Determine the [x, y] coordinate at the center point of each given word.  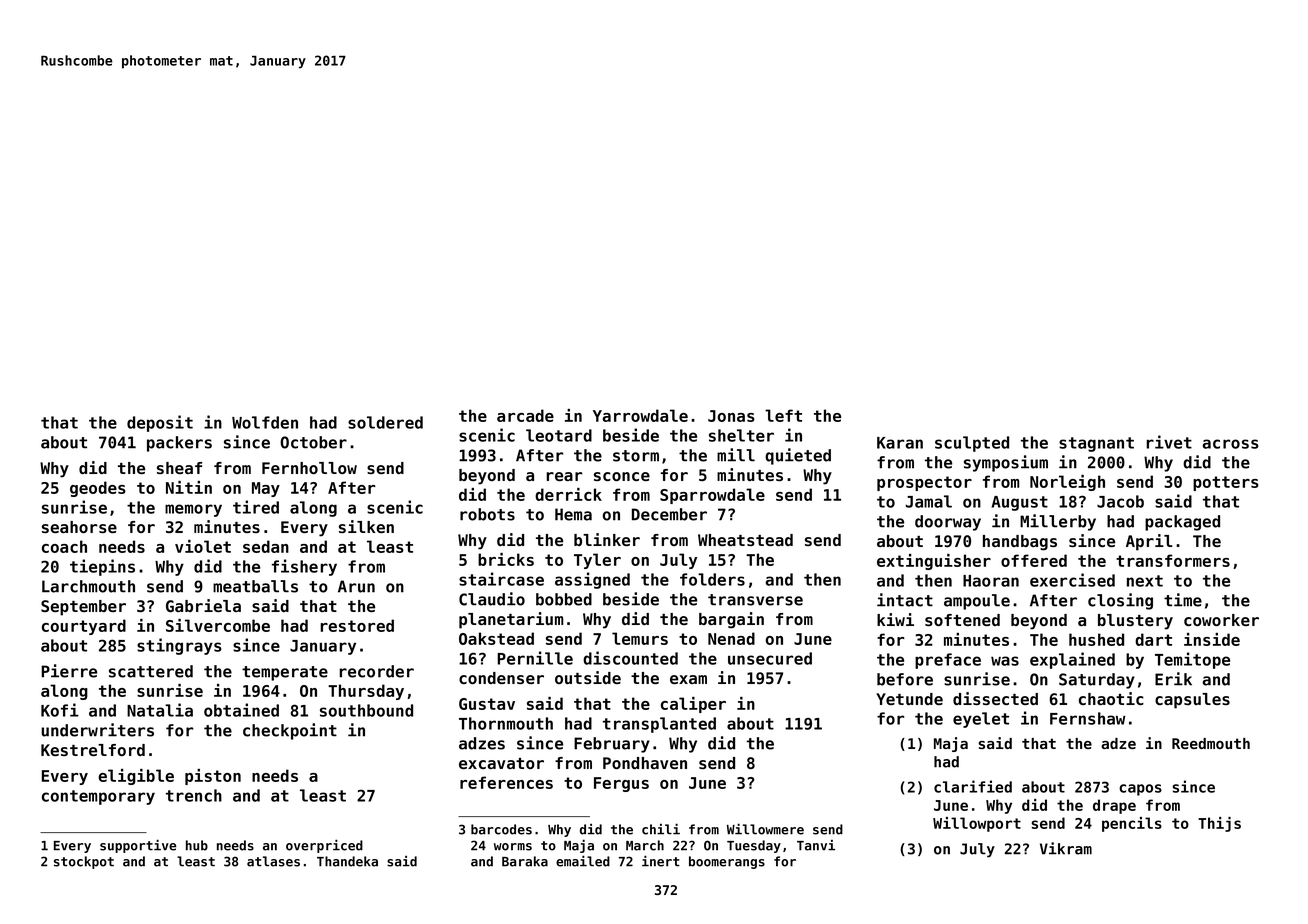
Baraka [525, 861]
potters [1226, 483]
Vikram [1066, 848]
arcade [525, 415]
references [506, 782]
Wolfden [265, 422]
